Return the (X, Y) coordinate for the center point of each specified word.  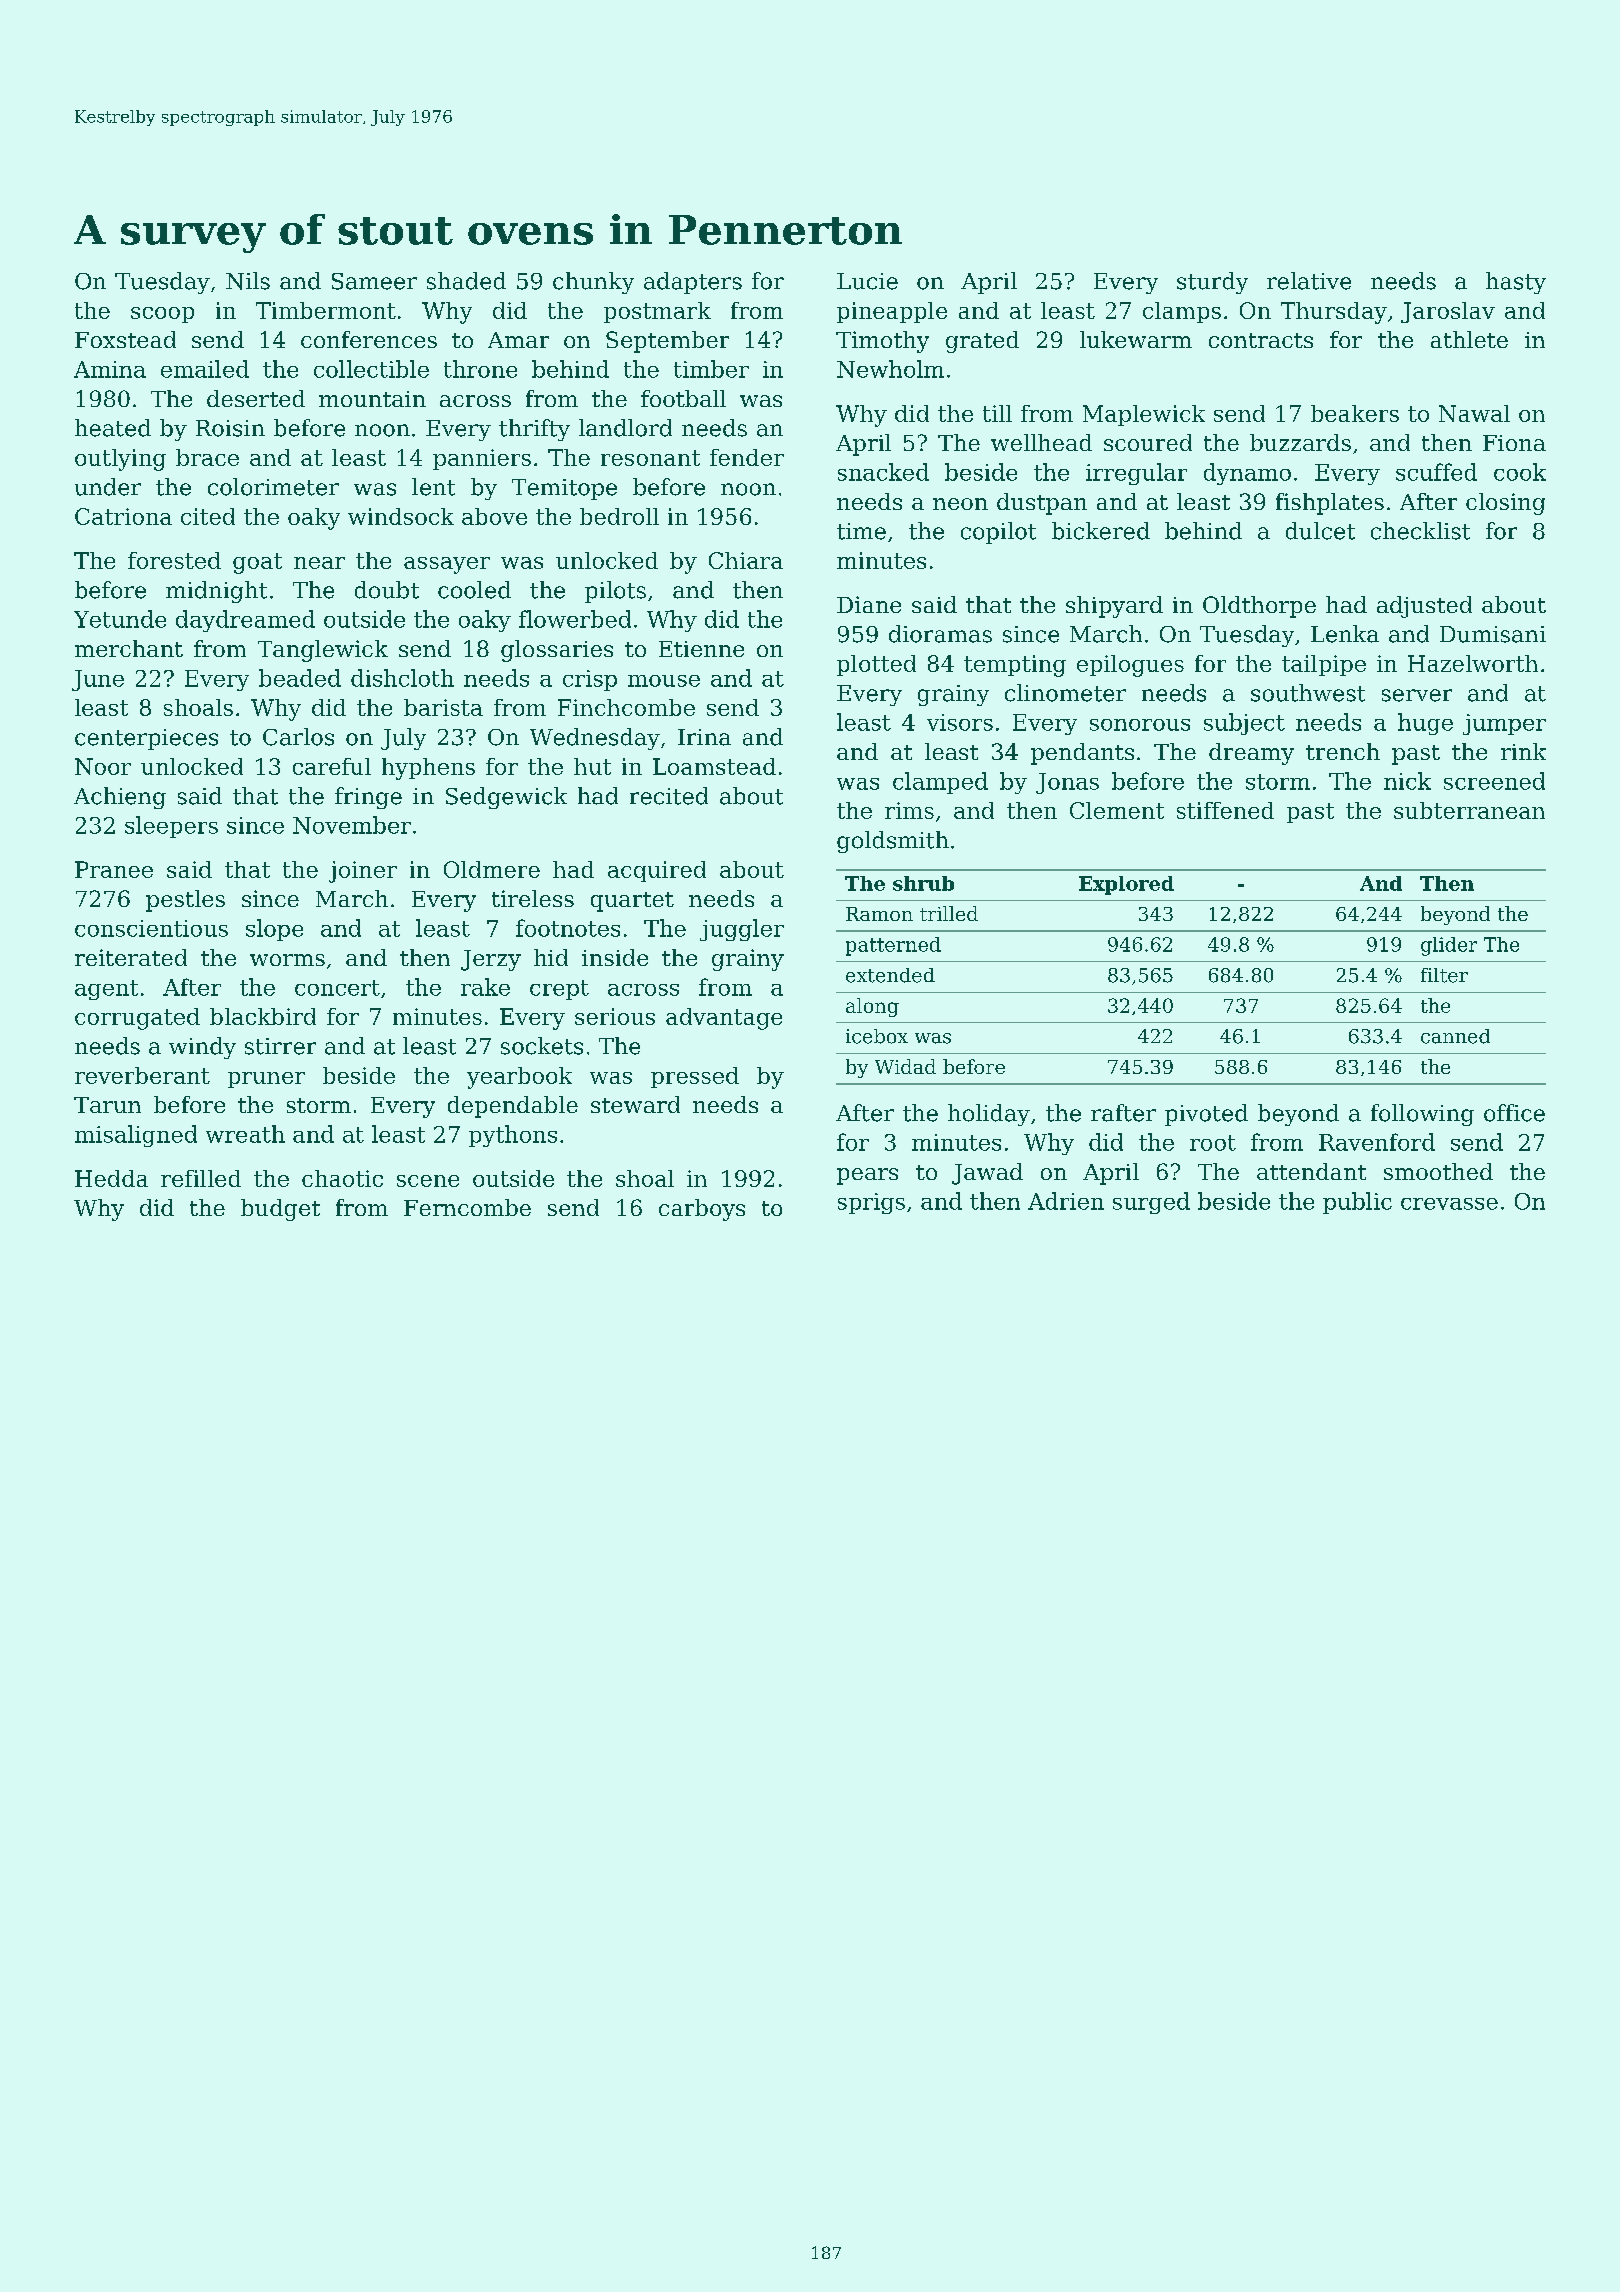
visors (960, 722)
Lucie (867, 281)
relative (1309, 281)
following (1422, 1115)
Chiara (746, 560)
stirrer (280, 1046)
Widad (905, 1066)
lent (433, 487)
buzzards (1300, 442)
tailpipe (1324, 665)
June (98, 680)
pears (867, 1176)
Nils (248, 281)
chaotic (342, 1178)
